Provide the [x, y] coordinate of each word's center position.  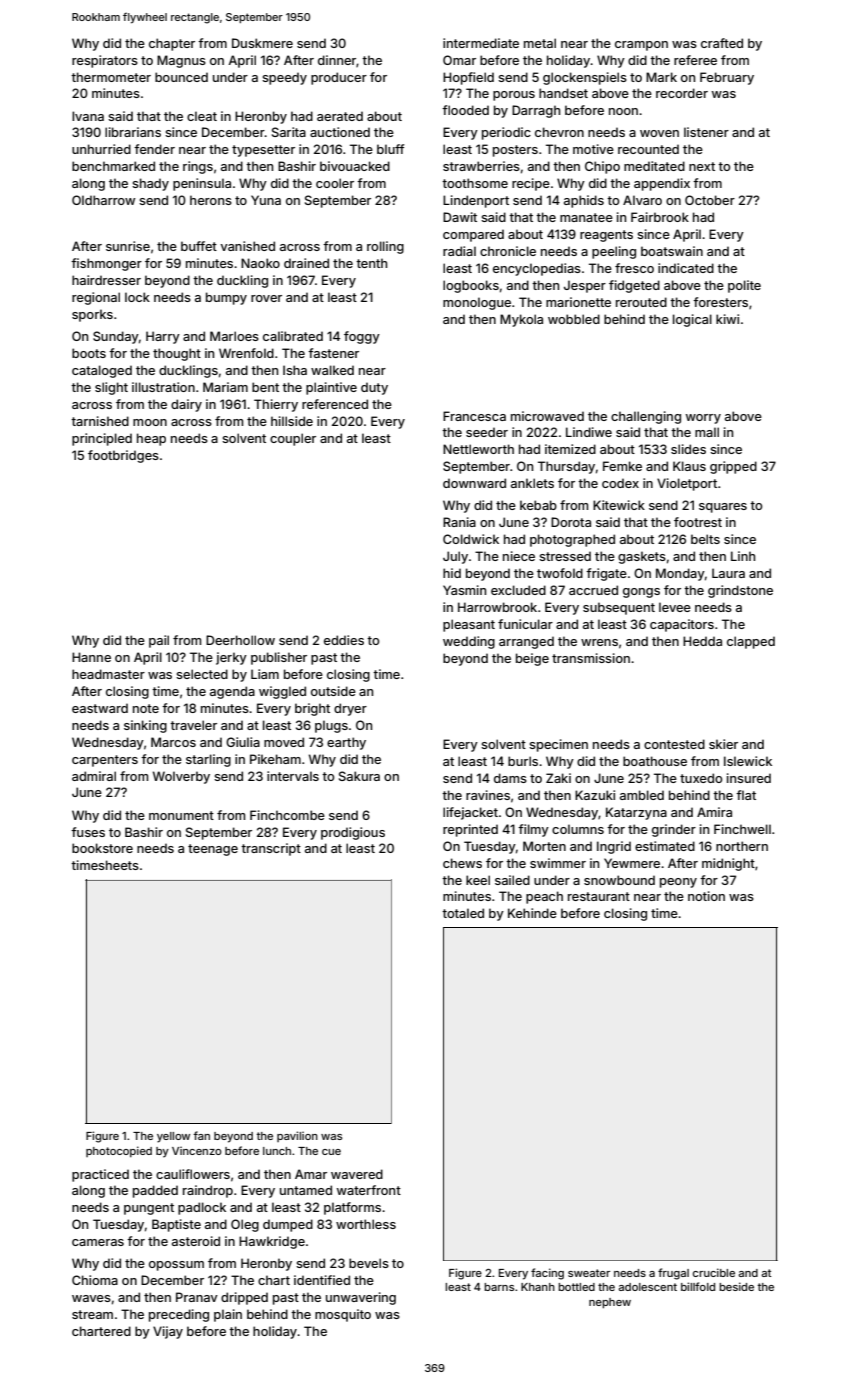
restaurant [599, 896]
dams [510, 778]
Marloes [234, 336]
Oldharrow [103, 200]
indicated [686, 268]
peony [678, 883]
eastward [100, 708]
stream [92, 1314]
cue [331, 1152]
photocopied [119, 1151]
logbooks [471, 286]
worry [703, 419]
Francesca [474, 416]
